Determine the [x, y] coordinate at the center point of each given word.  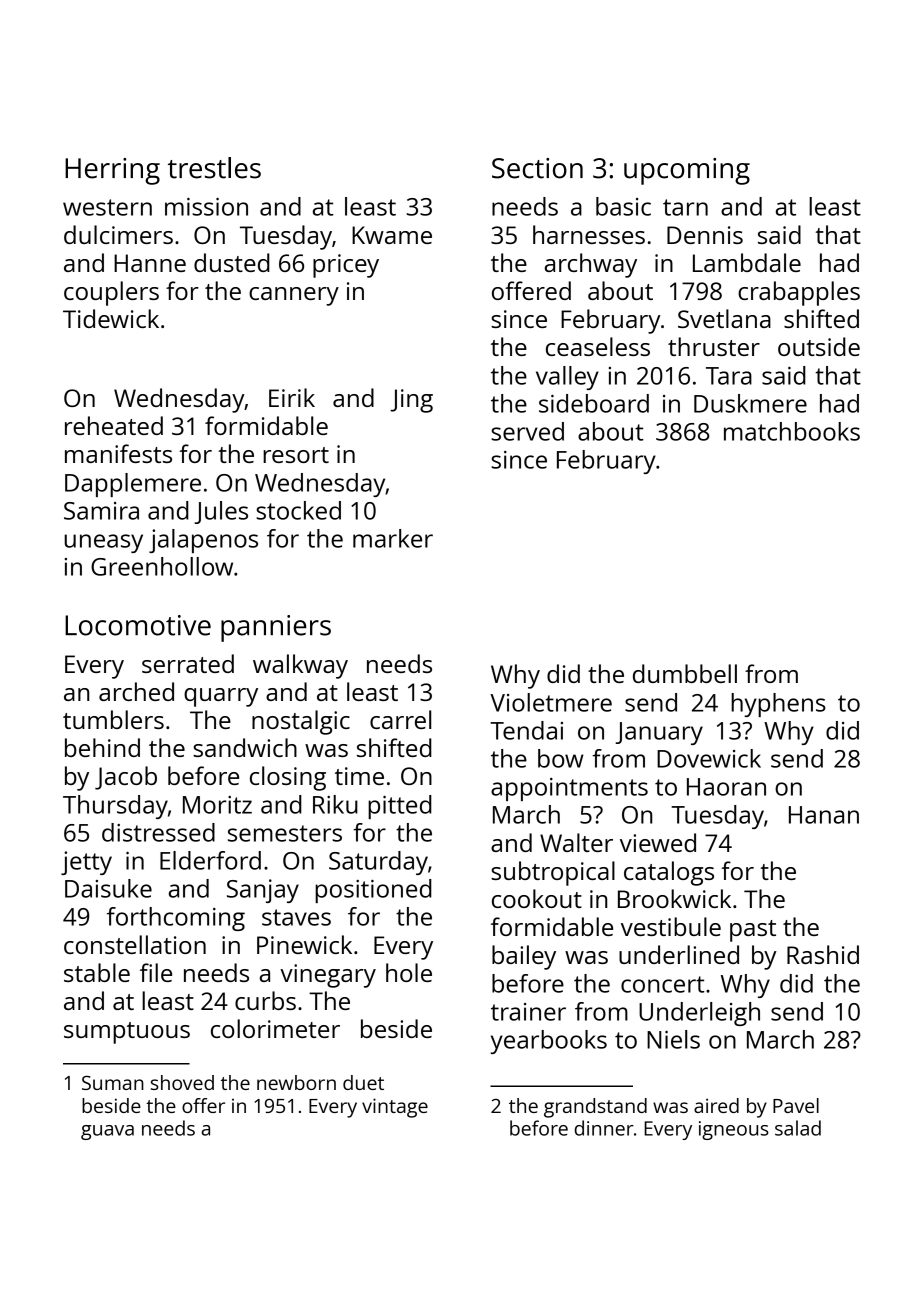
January [659, 733]
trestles [214, 168]
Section [537, 168]
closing [288, 778]
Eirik [292, 397]
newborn [296, 1082]
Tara [729, 376]
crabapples [799, 293]
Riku [335, 804]
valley [567, 378]
